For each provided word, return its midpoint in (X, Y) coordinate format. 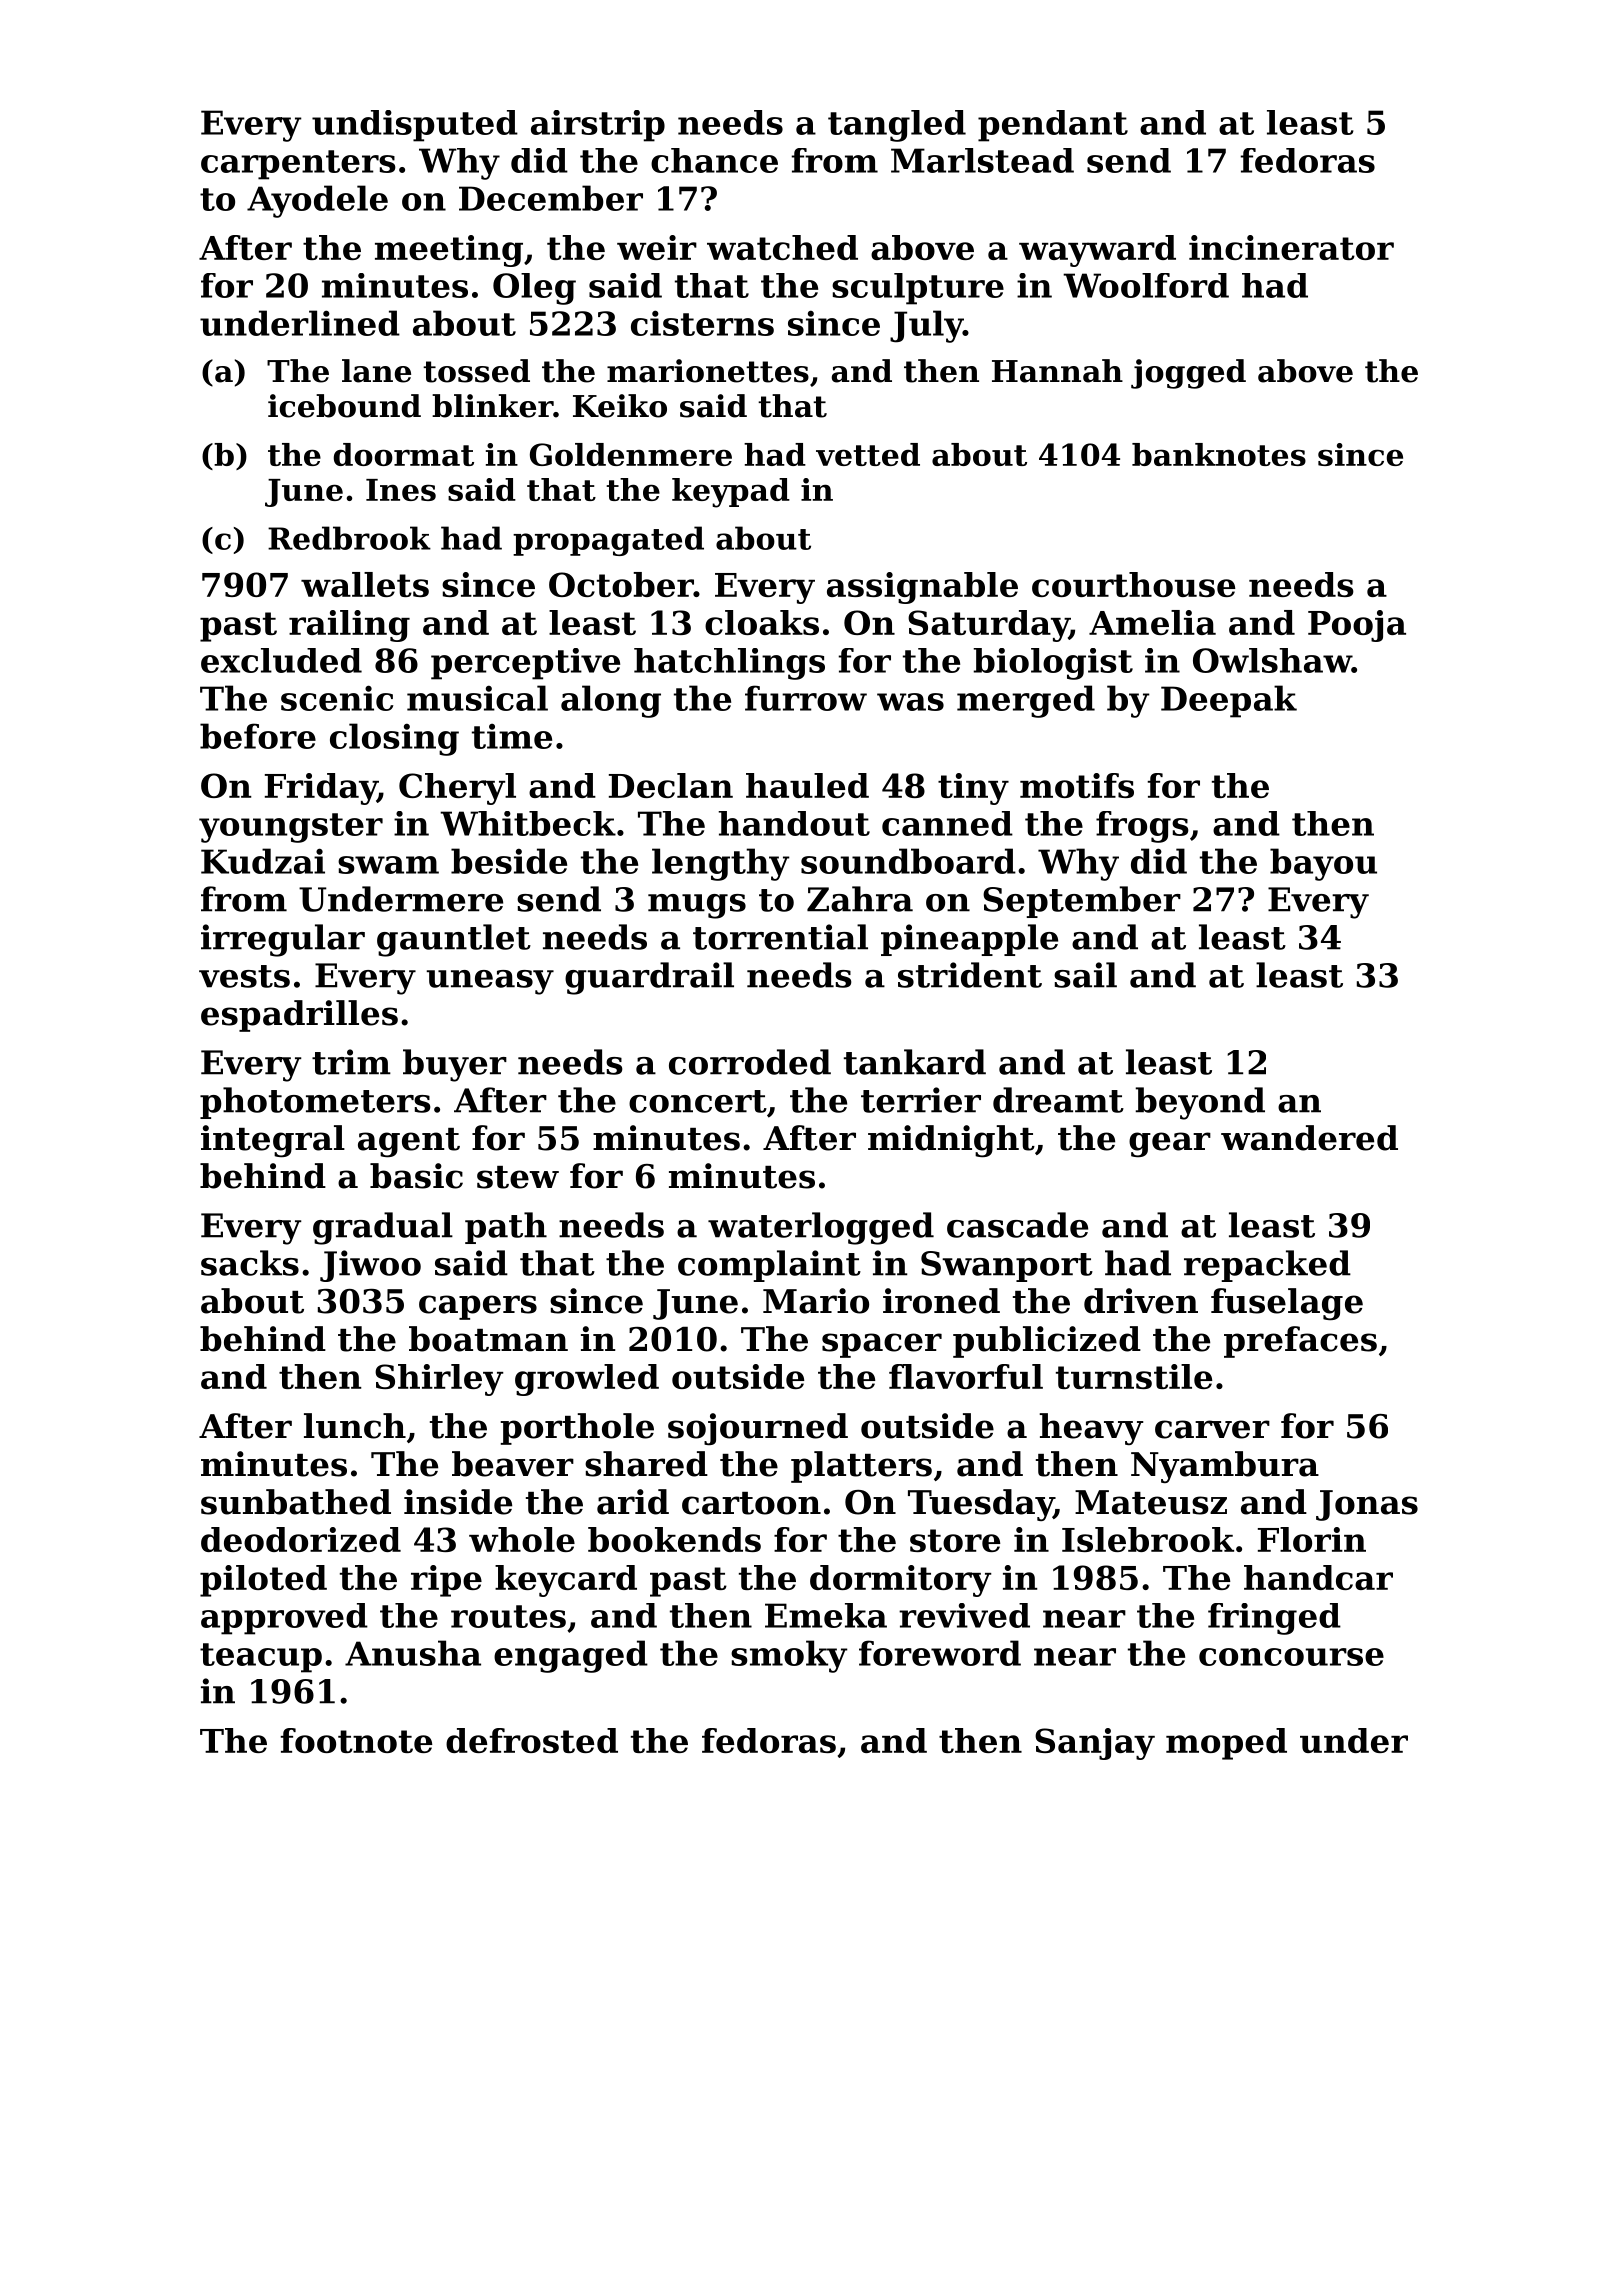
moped (1226, 1744)
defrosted (532, 1740)
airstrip (598, 126)
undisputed (415, 126)
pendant (1053, 126)
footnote (356, 1740)
